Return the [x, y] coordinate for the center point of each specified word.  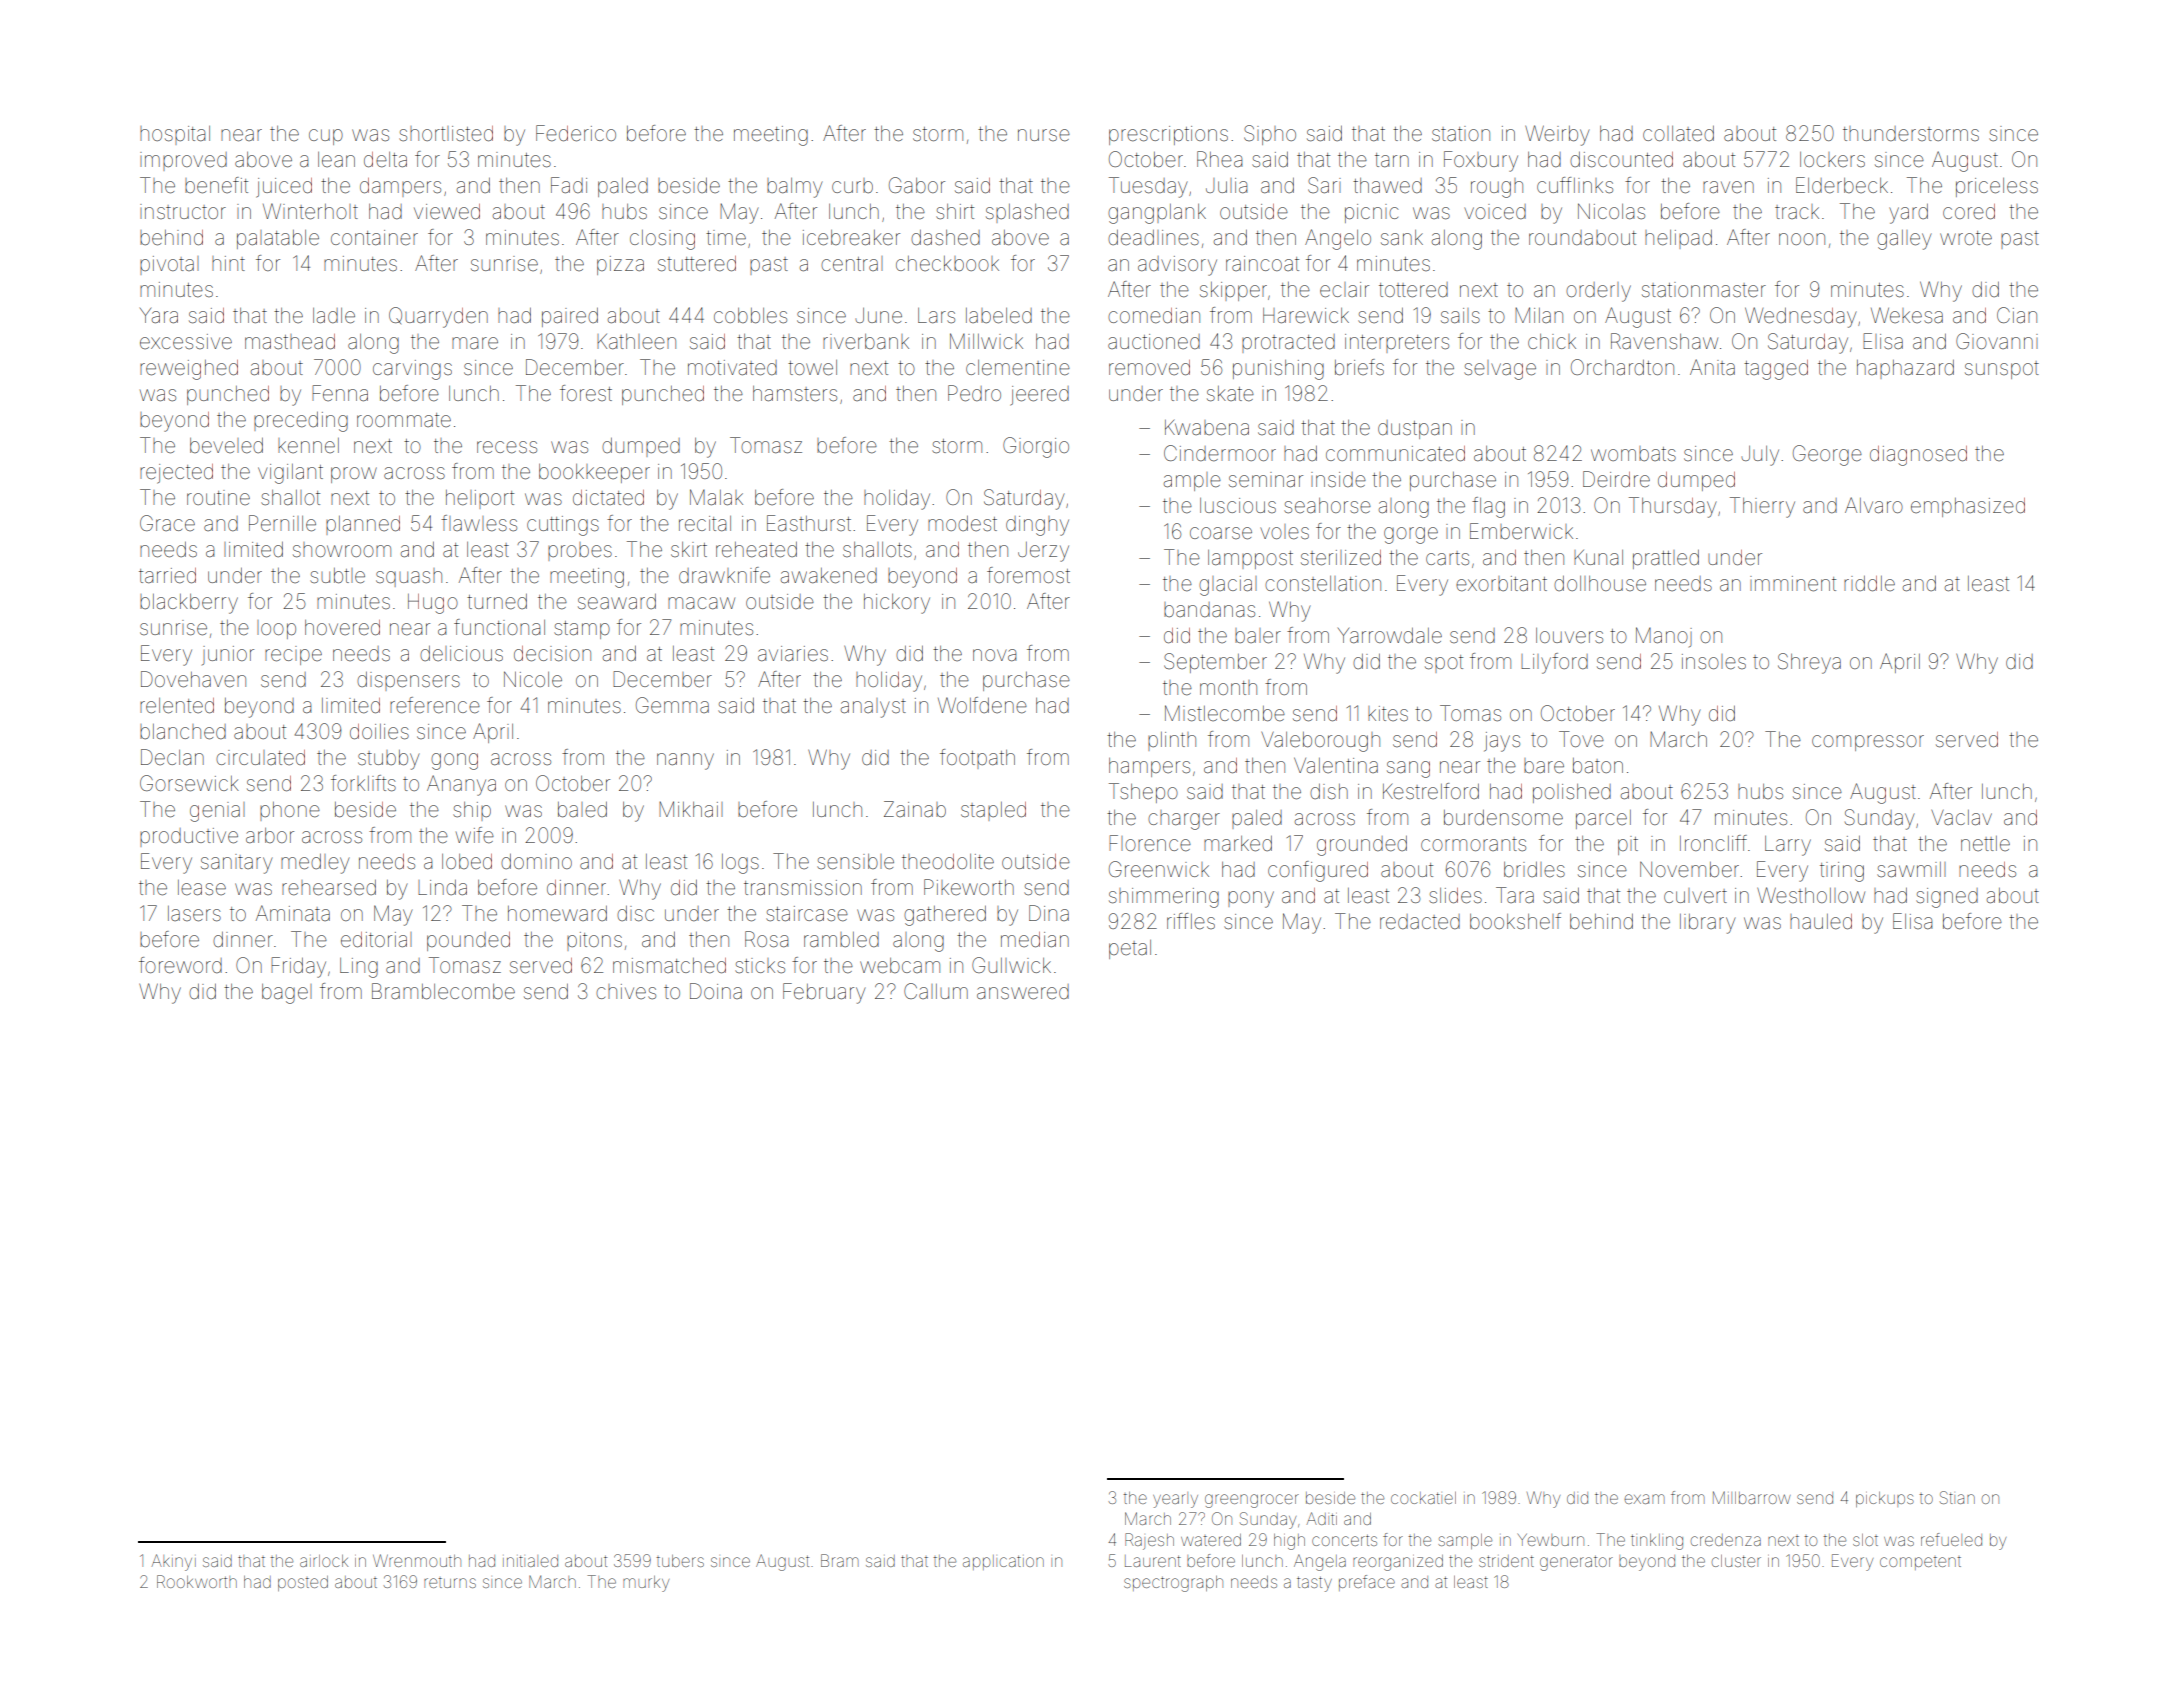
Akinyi [174, 1562]
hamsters [795, 394]
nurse [1044, 135]
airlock [324, 1561]
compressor [1868, 743]
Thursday [1672, 507]
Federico [576, 133]
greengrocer [1252, 1501]
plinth [1172, 741]
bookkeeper [594, 473]
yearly [1175, 1500]
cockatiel [1423, 1498]
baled [582, 810]
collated [1678, 134]
